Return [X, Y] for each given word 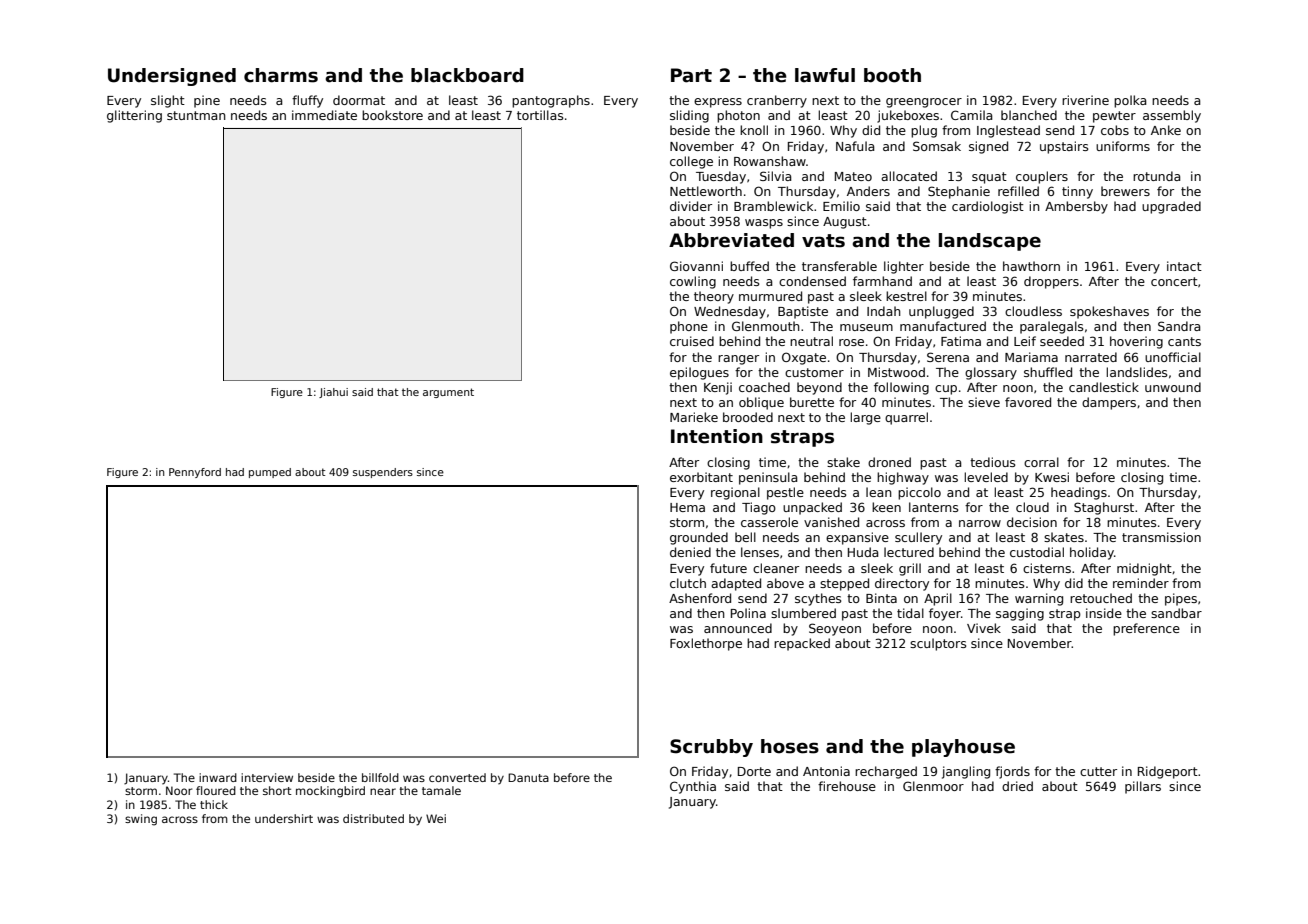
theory [714, 297]
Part [691, 75]
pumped [270, 473]
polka [1130, 101]
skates [1064, 537]
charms [281, 75]
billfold [380, 777]
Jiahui [333, 393]
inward [218, 777]
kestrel [906, 296]
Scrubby [711, 748]
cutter [1098, 771]
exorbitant [701, 477]
